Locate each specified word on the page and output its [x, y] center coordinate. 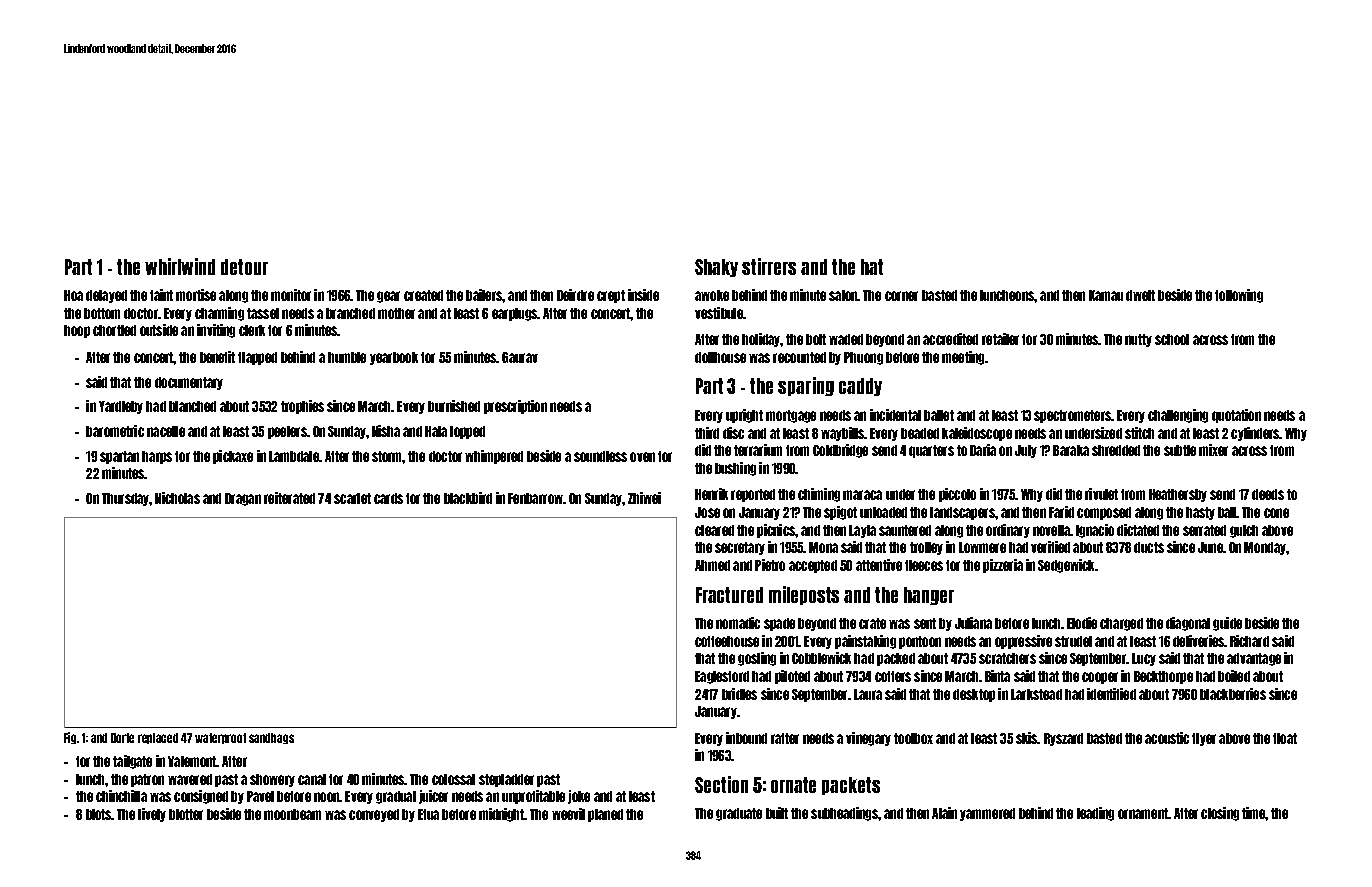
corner [901, 296]
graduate [739, 814]
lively [152, 815]
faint [161, 295]
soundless [600, 456]
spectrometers [1072, 416]
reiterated [289, 498]
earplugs [515, 314]
